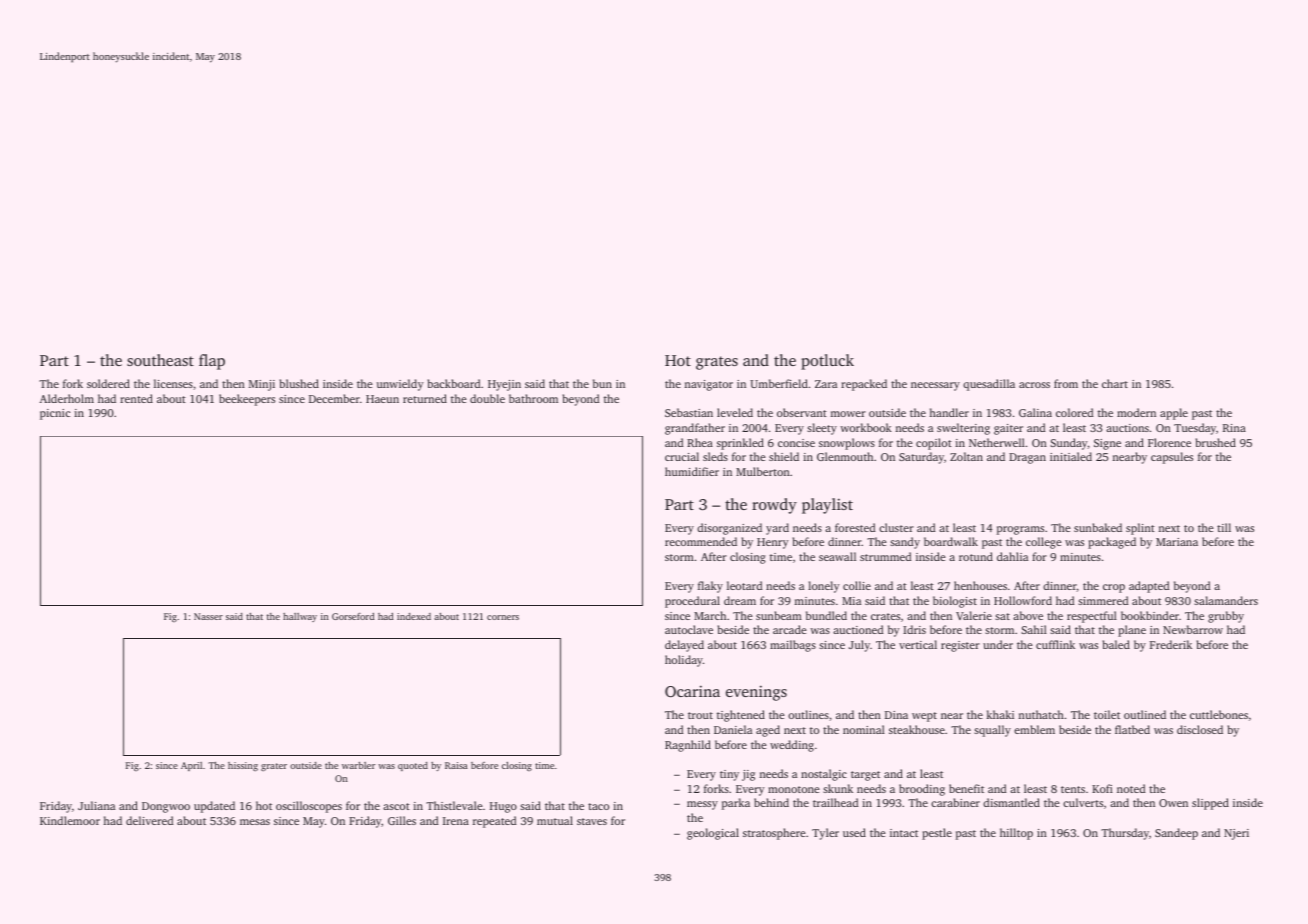  Describe the element at coordinates (1000, 714) in the document. I see `khaki` at that location.
